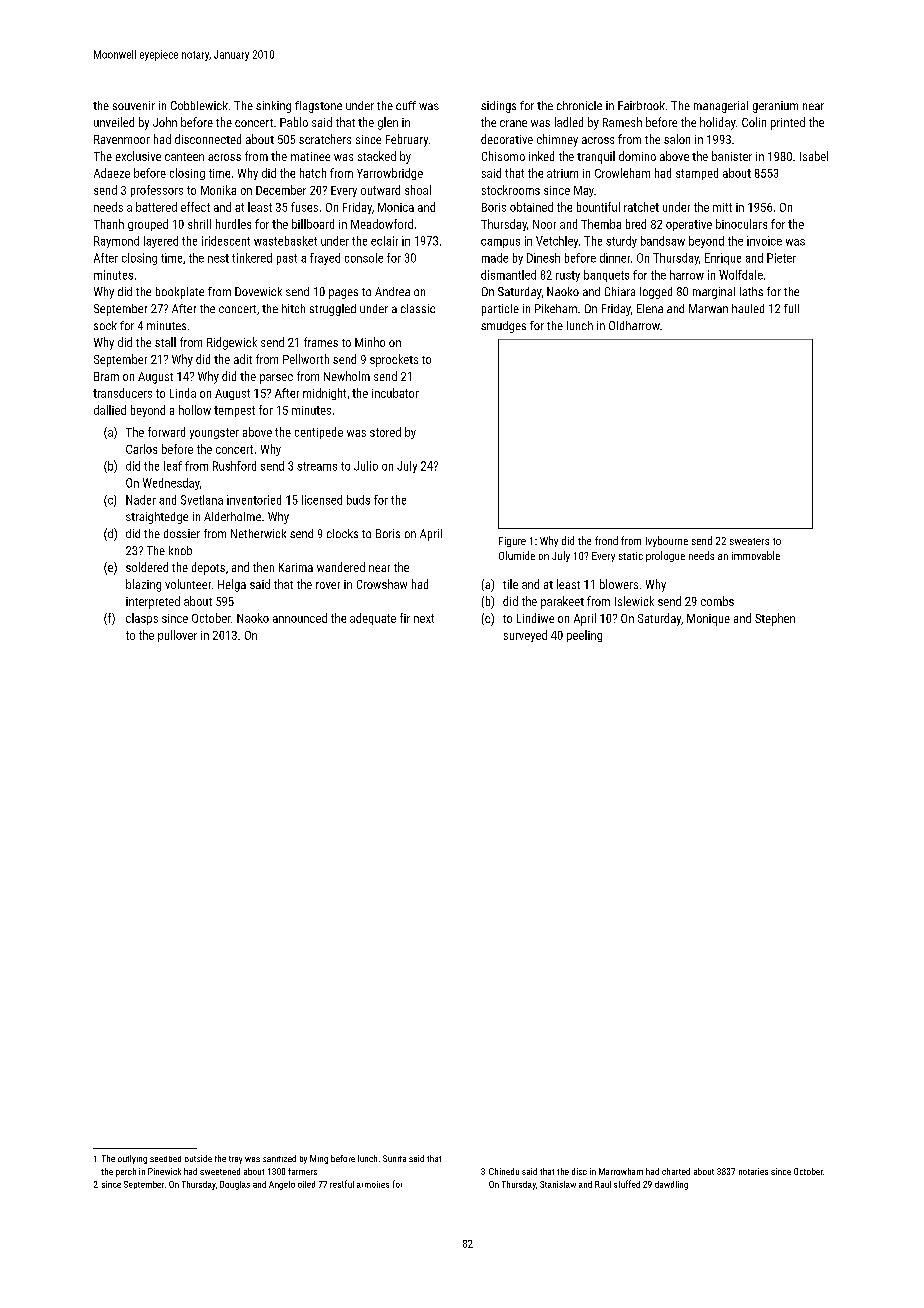 Image resolution: width=924 pixels, height=1308 pixels. Describe the element at coordinates (641, 105) in the document. I see `Fairbrook` at that location.
